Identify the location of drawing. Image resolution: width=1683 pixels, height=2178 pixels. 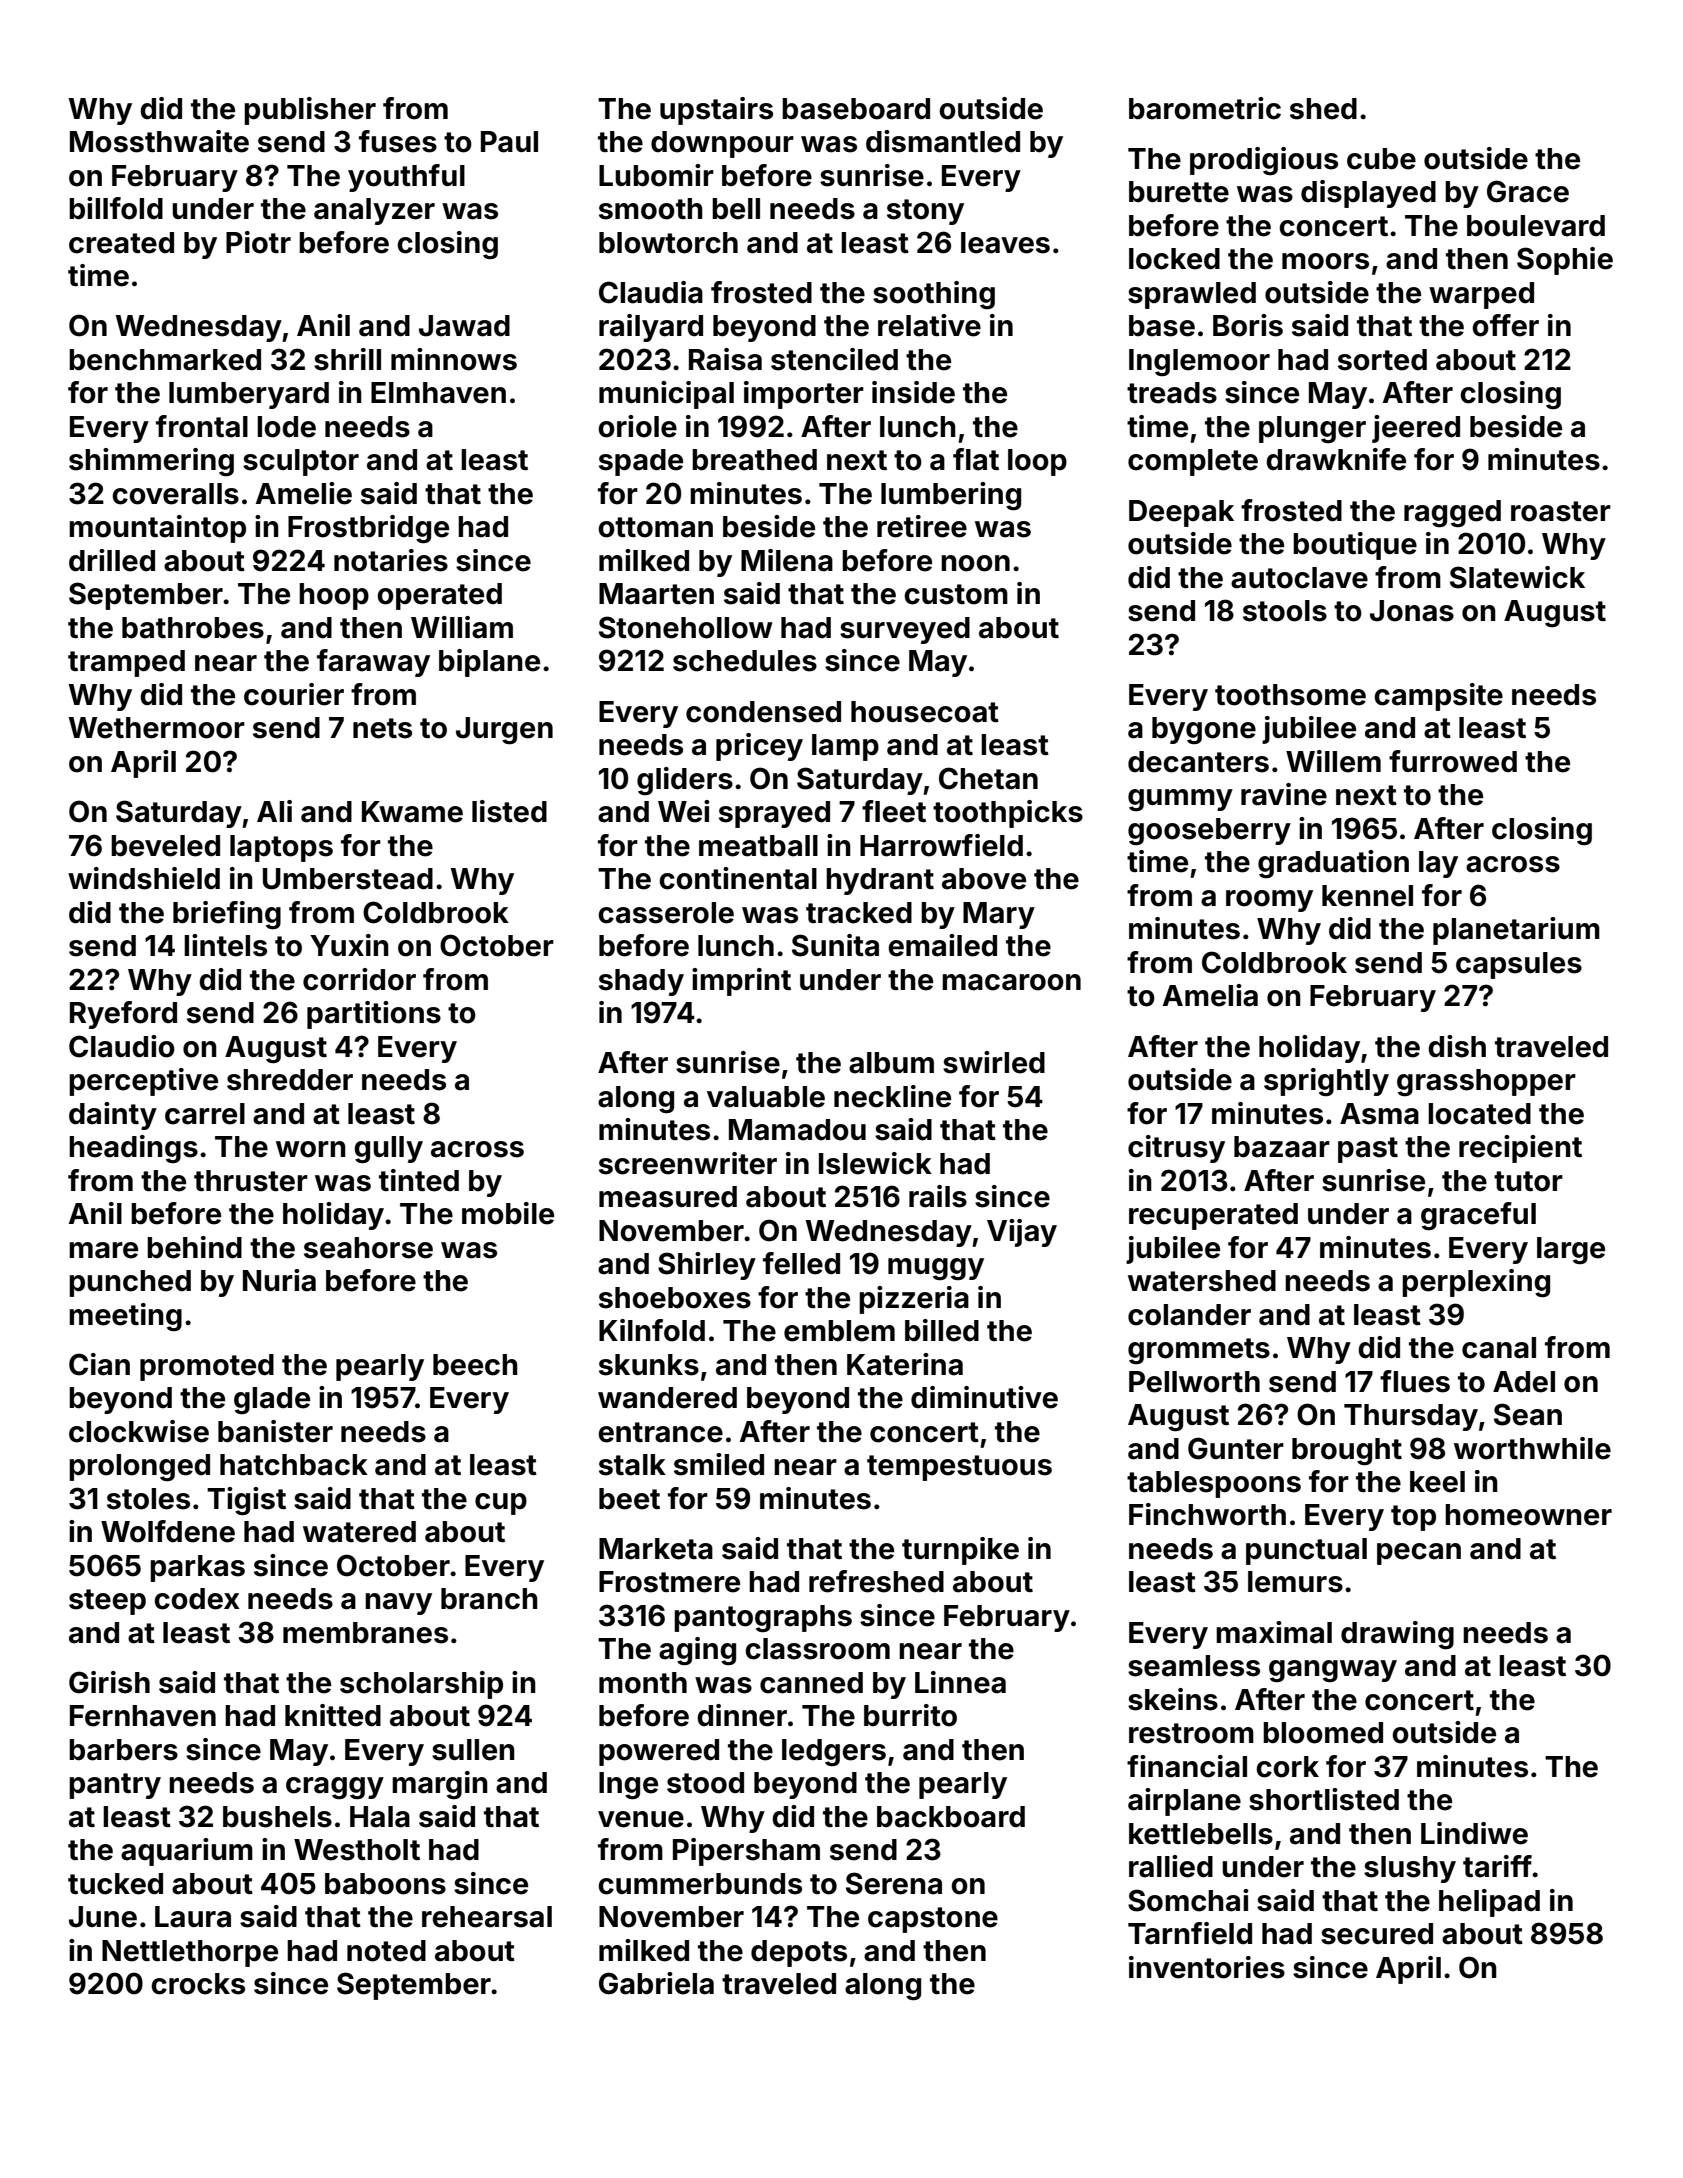
(1397, 1635).
